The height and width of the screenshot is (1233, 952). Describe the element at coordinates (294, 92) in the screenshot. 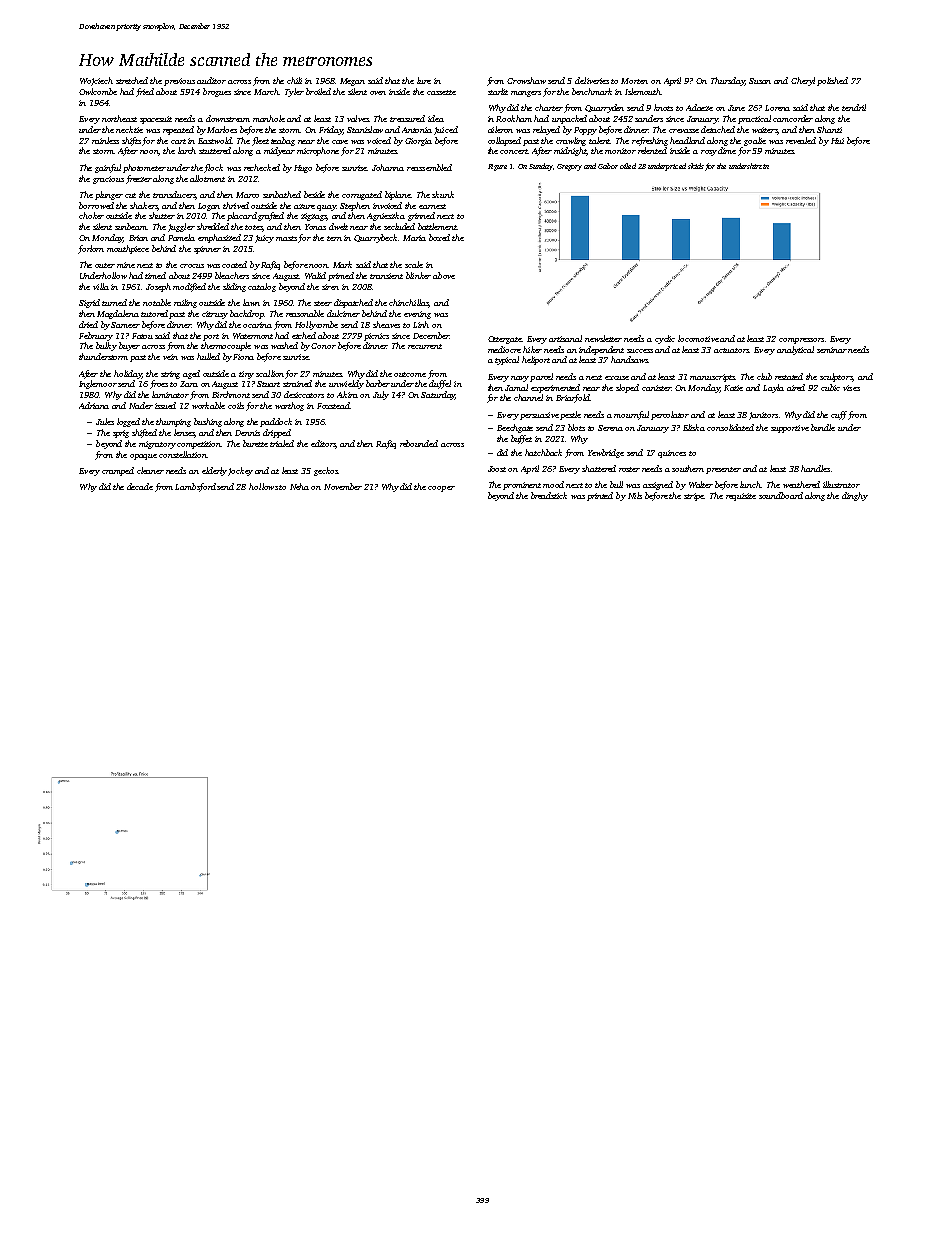

I see `Tyler` at that location.
